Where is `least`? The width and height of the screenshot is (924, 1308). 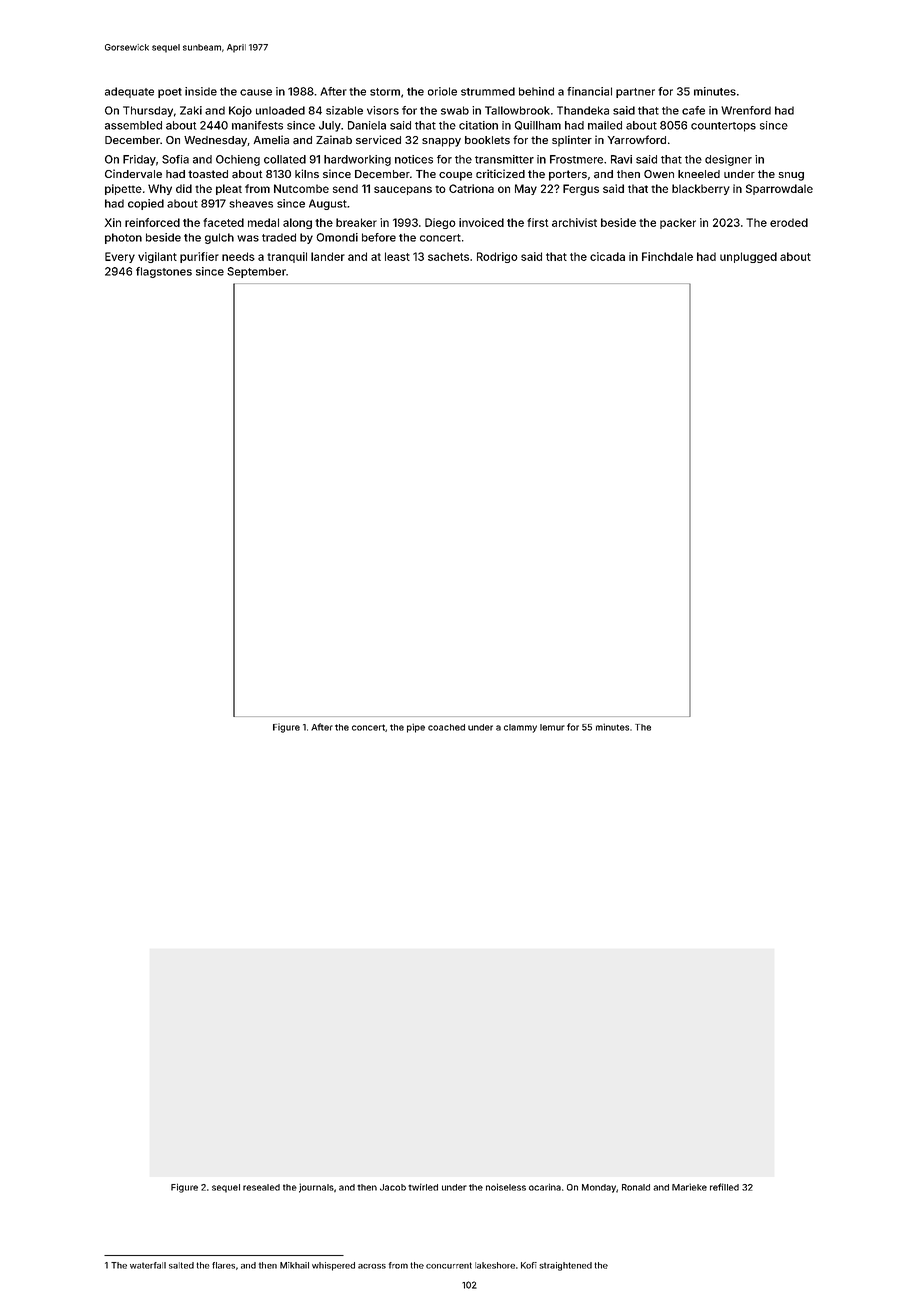 least is located at coordinates (397, 256).
